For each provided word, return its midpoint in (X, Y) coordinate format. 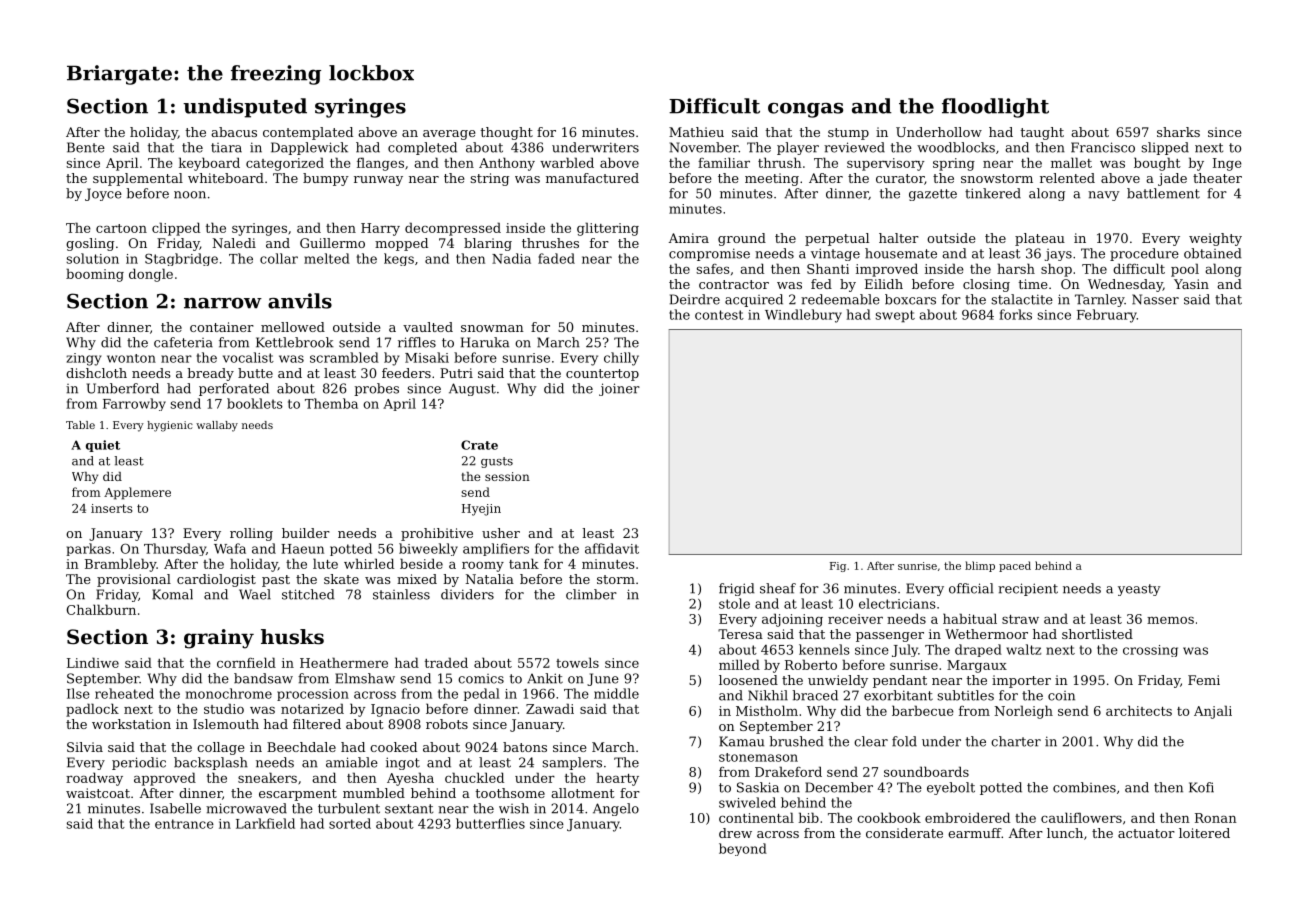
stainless (401, 594)
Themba (331, 403)
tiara (226, 148)
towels (577, 662)
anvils (300, 301)
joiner (619, 389)
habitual (970, 618)
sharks (1178, 132)
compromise (709, 254)
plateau (1040, 239)
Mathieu (696, 132)
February (1107, 316)
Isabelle (175, 808)
